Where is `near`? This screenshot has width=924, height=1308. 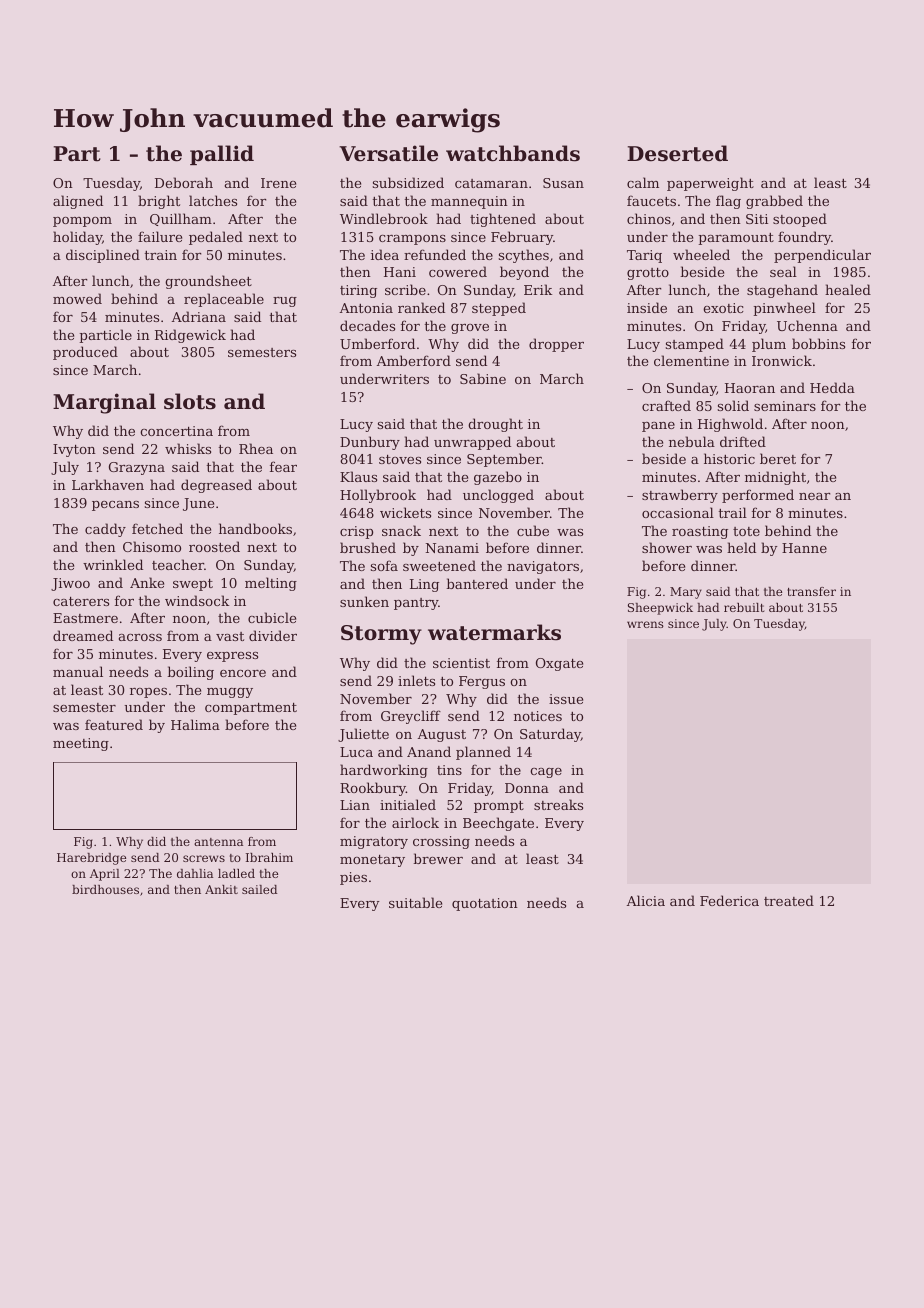
near is located at coordinates (814, 496).
